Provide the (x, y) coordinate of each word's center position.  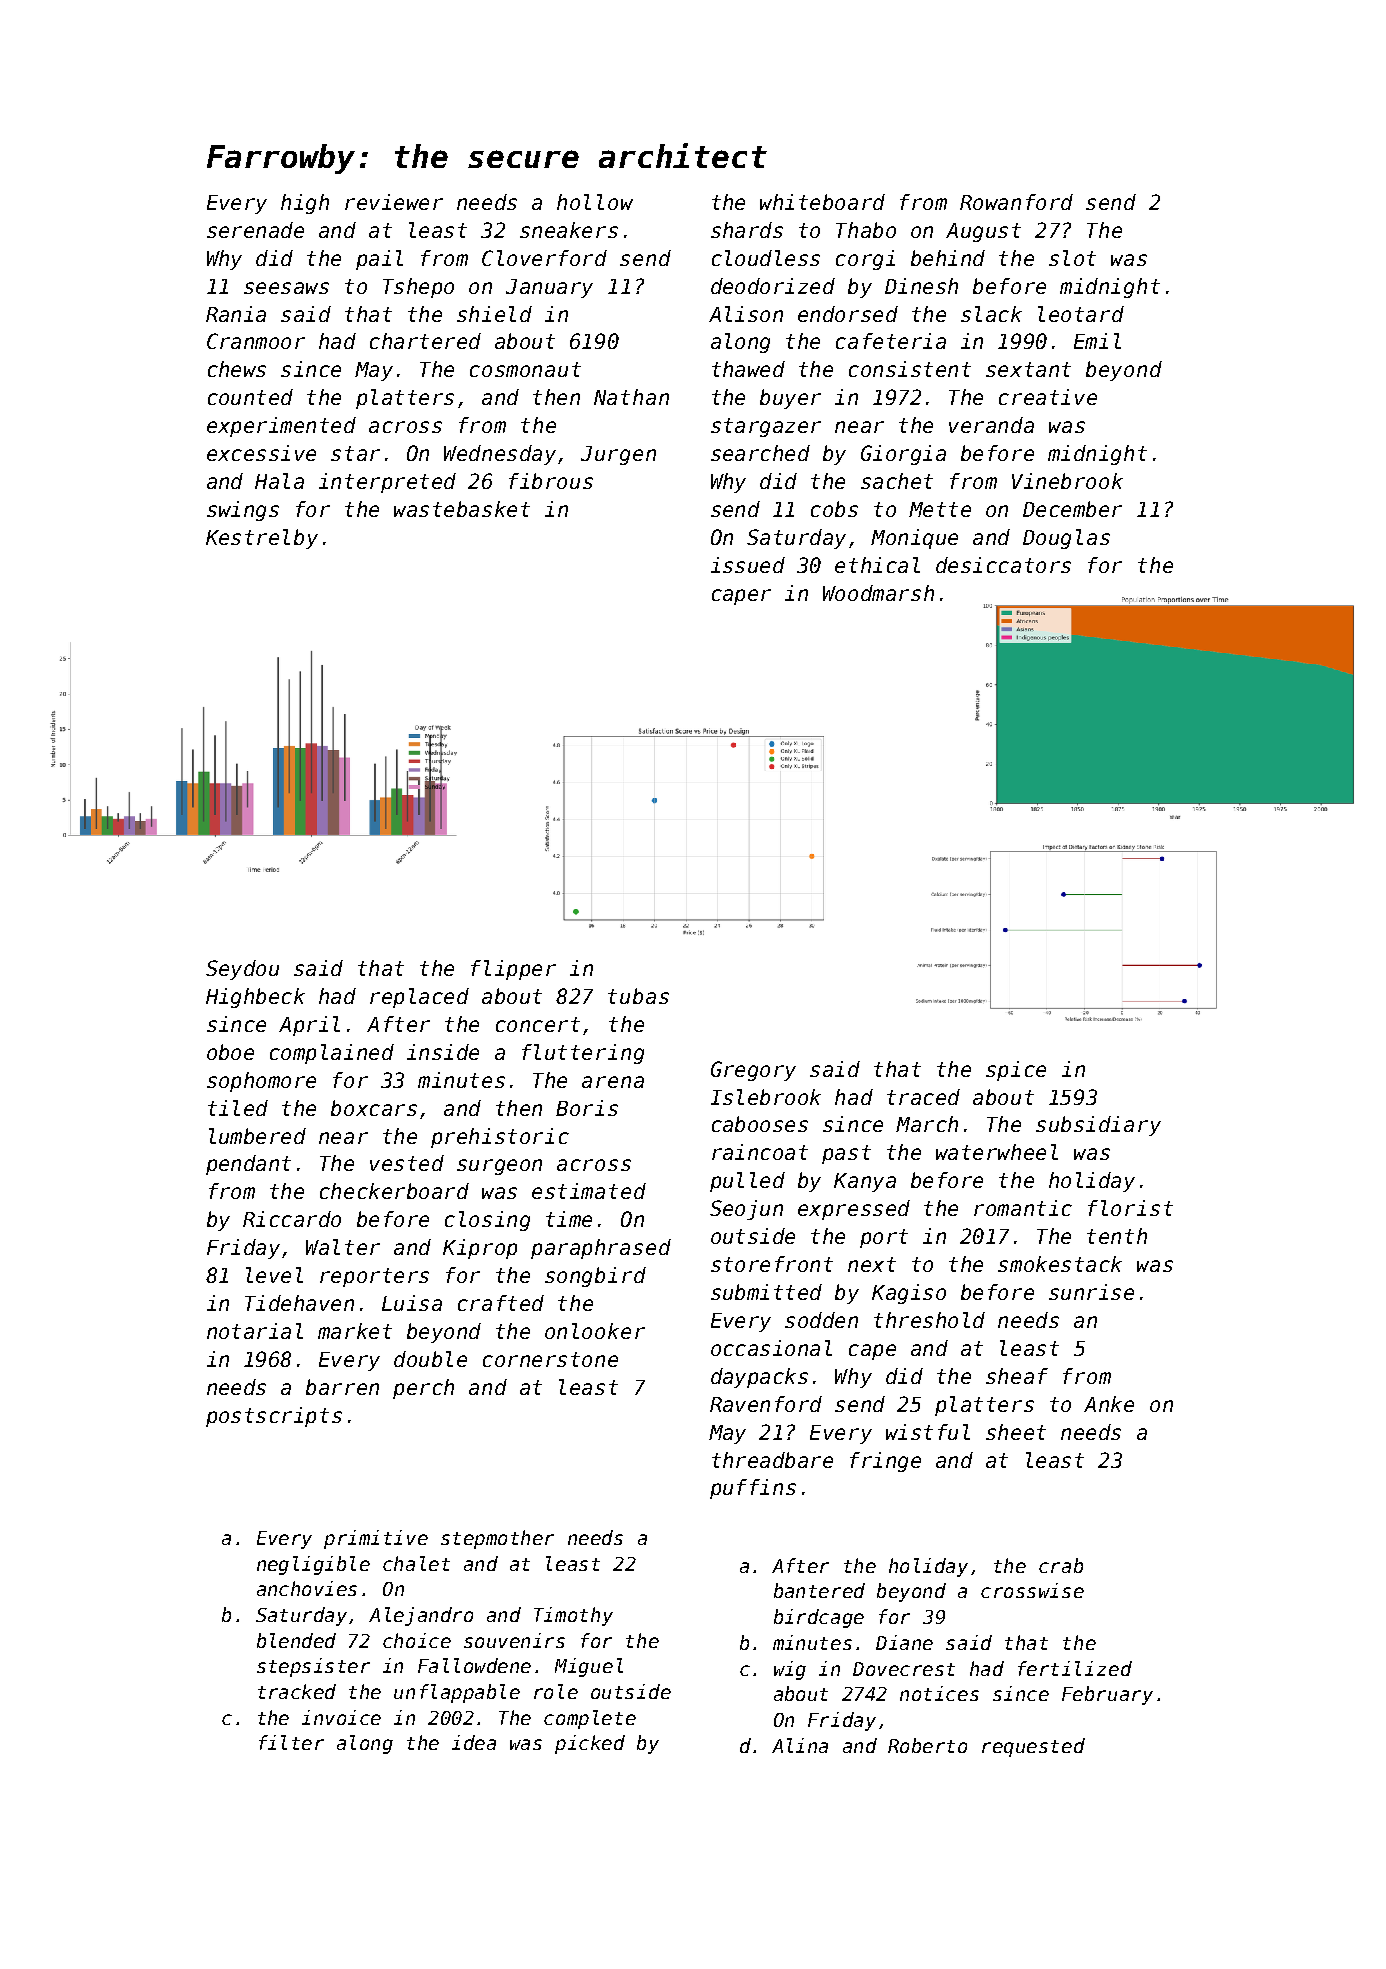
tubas (638, 996)
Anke (1109, 1404)
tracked (297, 1691)
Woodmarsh (878, 593)
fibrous (551, 481)
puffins (753, 1489)
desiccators (1003, 565)
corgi (865, 260)
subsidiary (1098, 1126)
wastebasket (462, 509)
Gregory (753, 1071)
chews (237, 369)
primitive (376, 1539)
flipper (513, 970)
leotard (1081, 314)
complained (332, 1054)
